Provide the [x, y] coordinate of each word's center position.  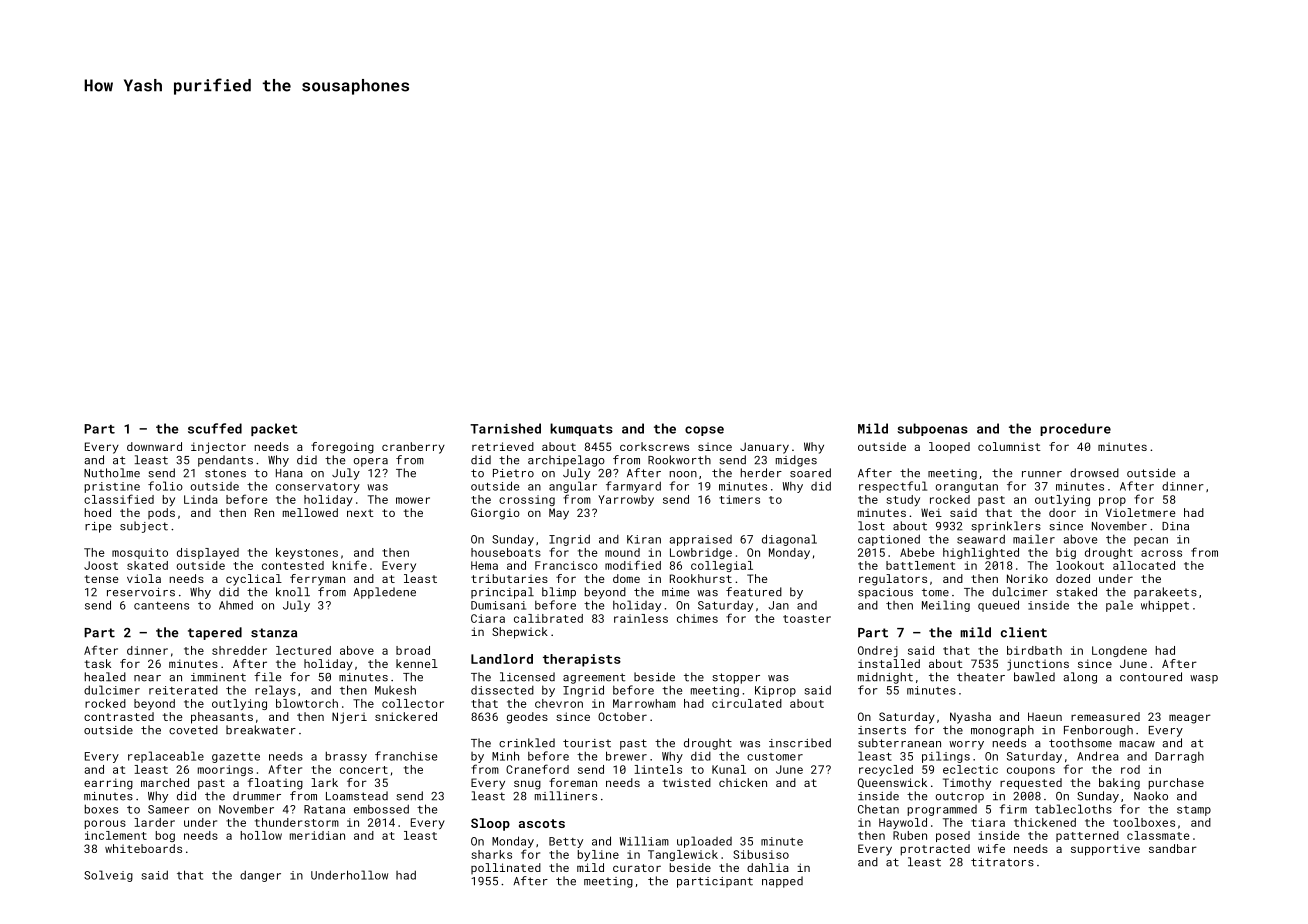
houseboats [506, 552]
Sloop [490, 824]
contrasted [119, 716]
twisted [686, 782]
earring [108, 784]
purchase [1176, 784]
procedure [1075, 429]
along [1080, 678]
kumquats [581, 429]
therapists [582, 660]
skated [147, 565]
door [1062, 512]
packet [274, 429]
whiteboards [143, 848]
